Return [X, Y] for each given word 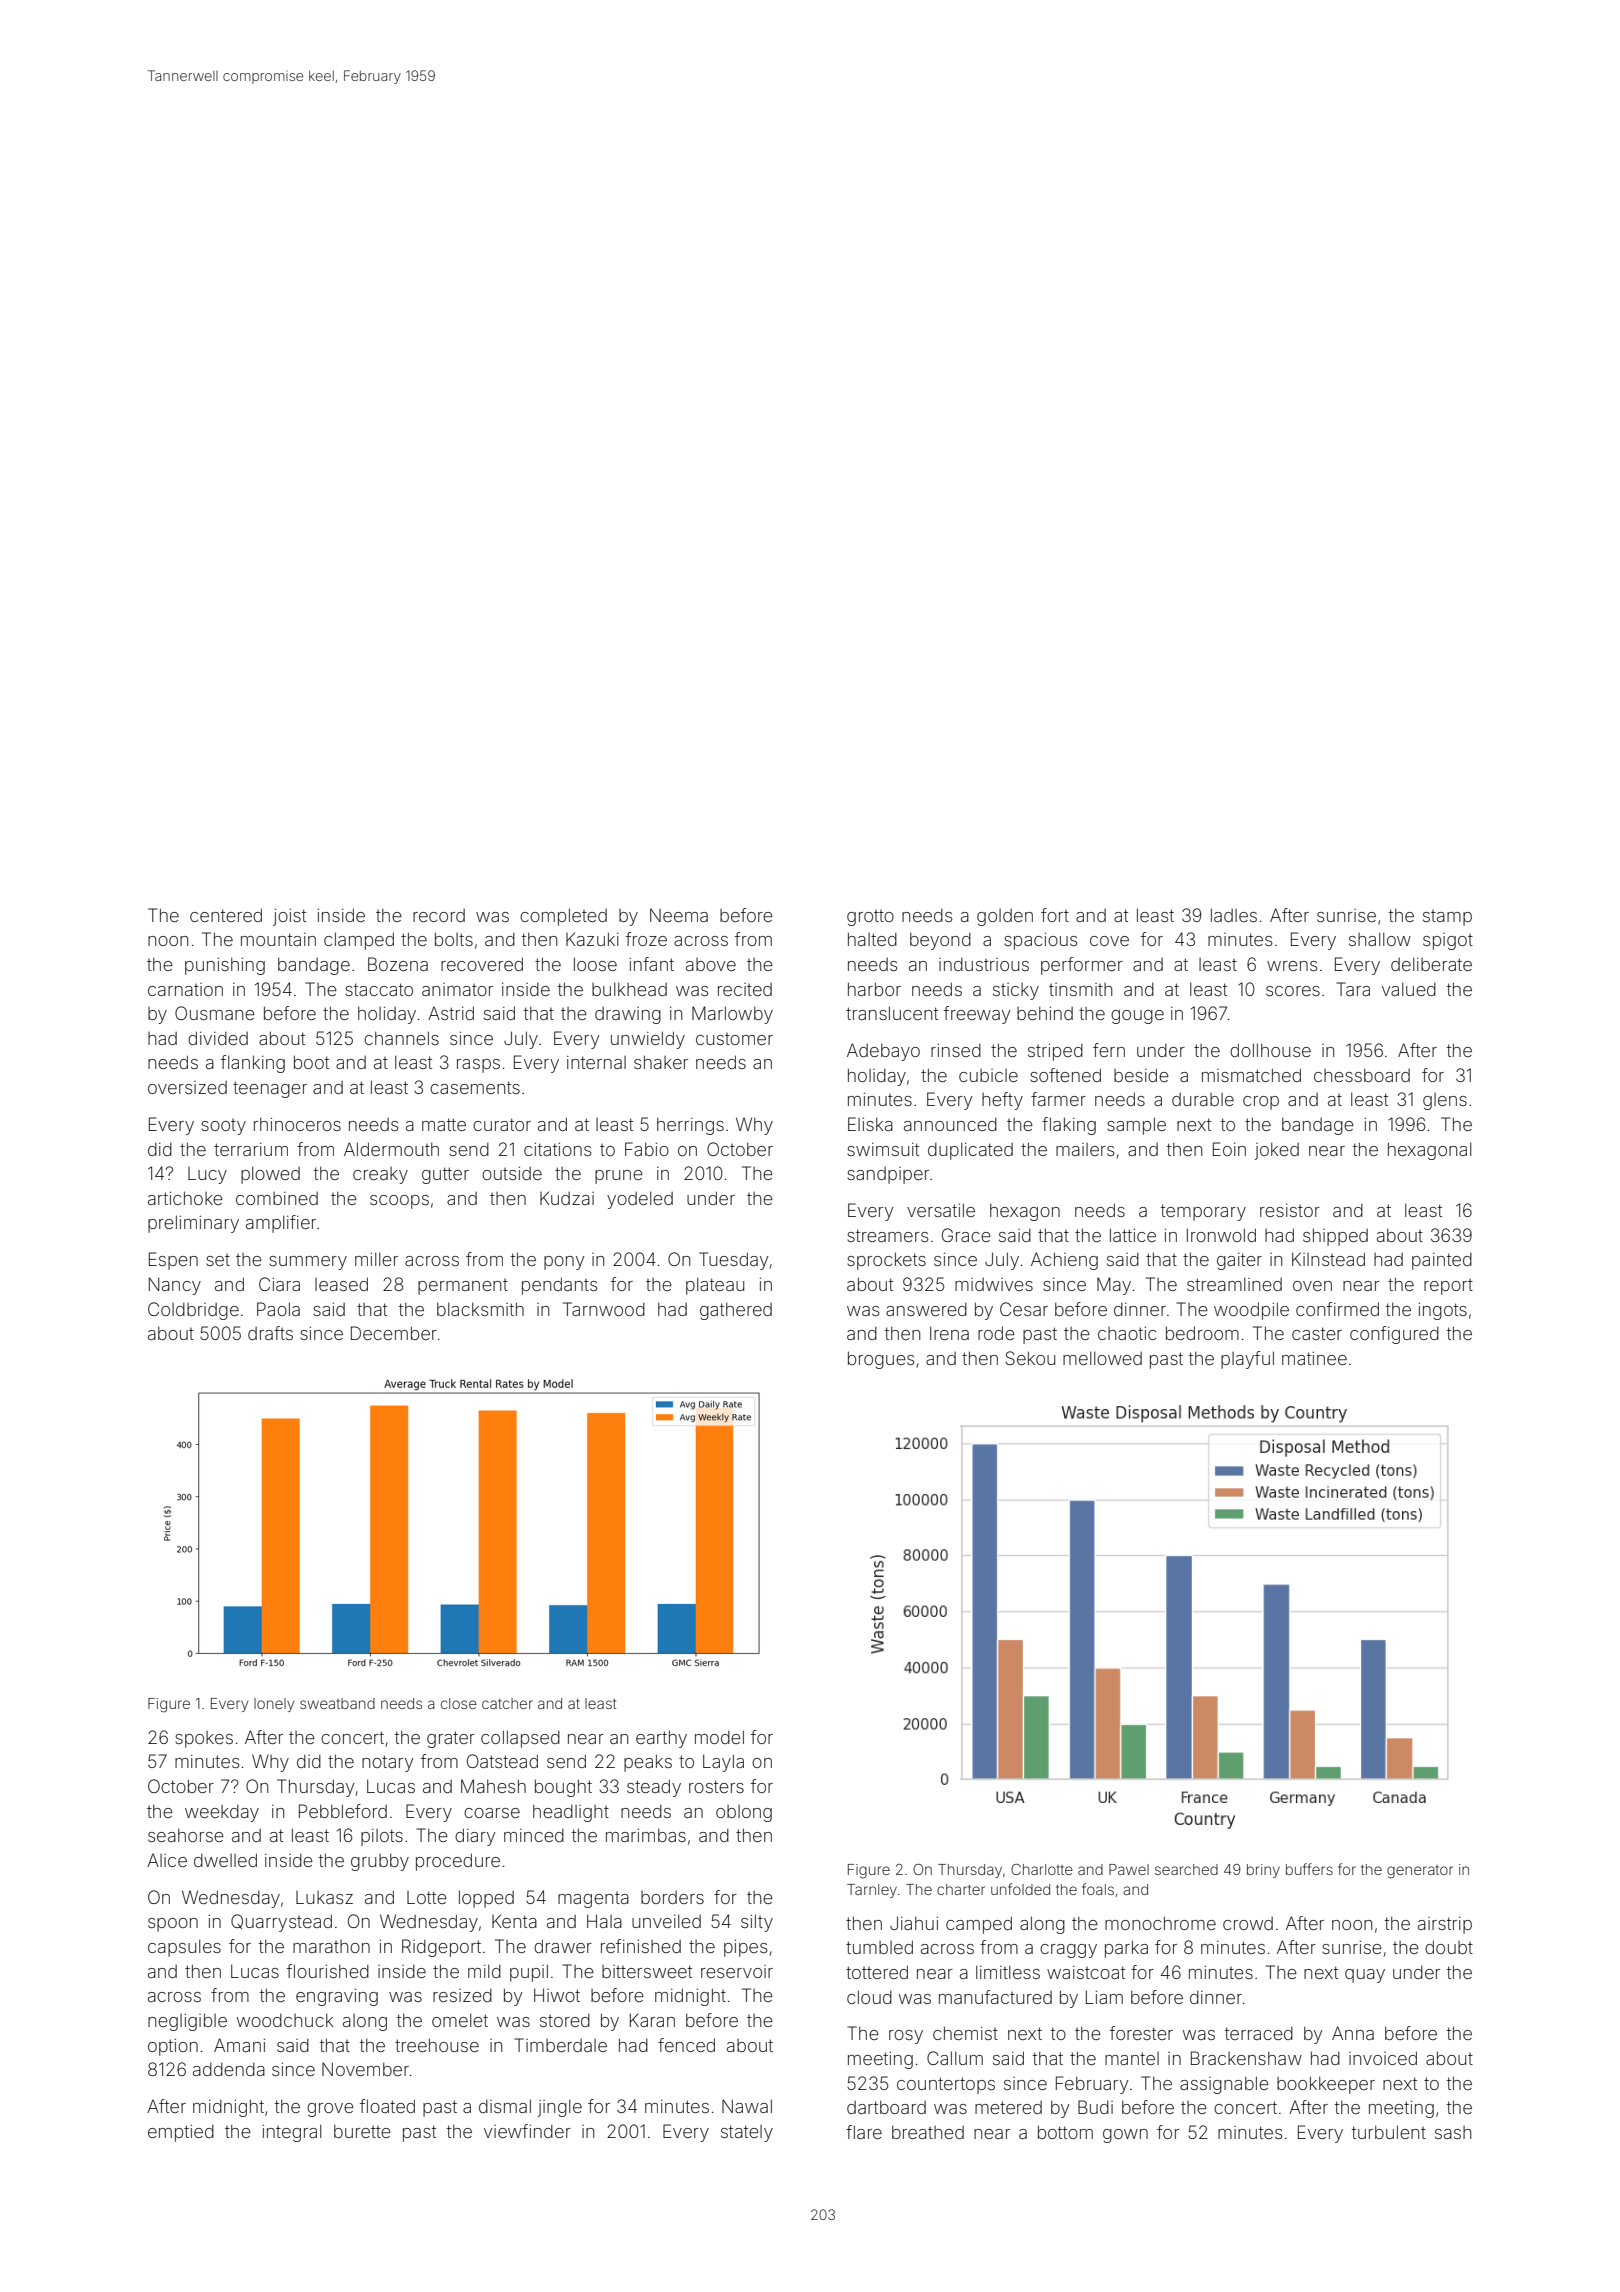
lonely [274, 1705]
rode [996, 1333]
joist [289, 917]
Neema [679, 915]
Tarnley [872, 1891]
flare [864, 2132]
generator [1420, 1872]
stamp [1447, 918]
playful [1247, 1360]
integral [292, 2133]
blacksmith [480, 1309]
